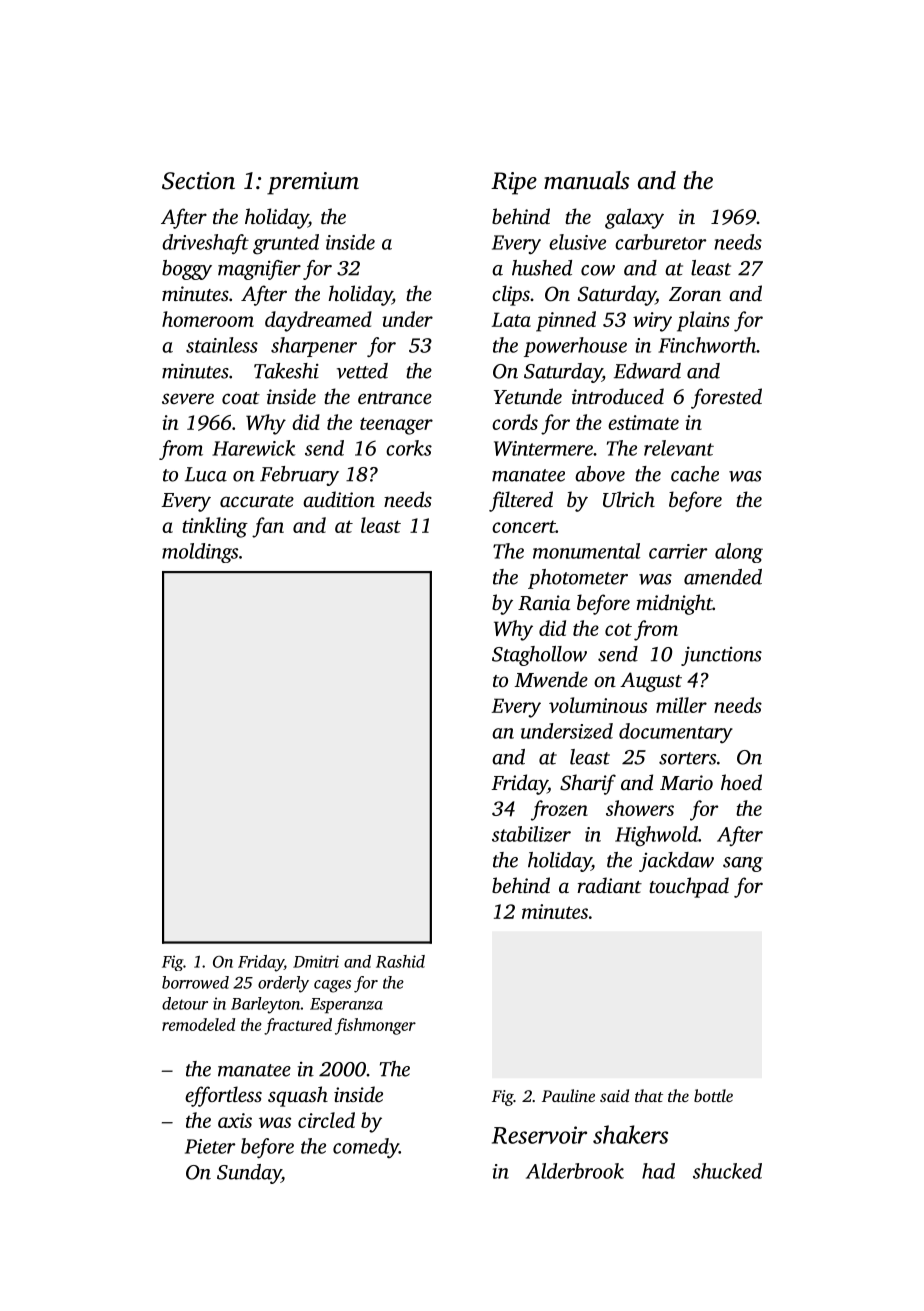 This image has height=1311, width=924. I want to click on comedy, so click(366, 1148).
